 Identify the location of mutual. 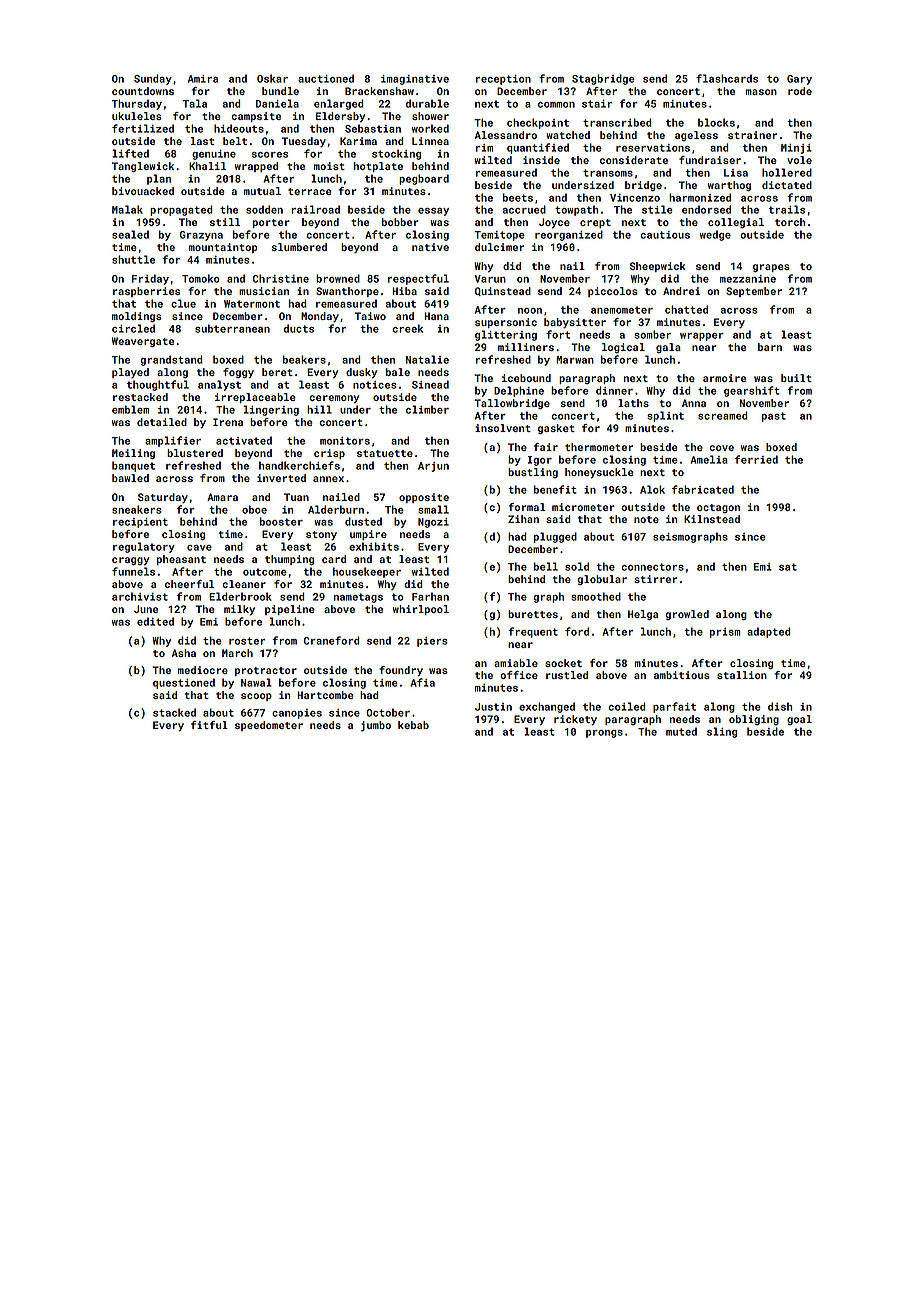
(262, 191).
